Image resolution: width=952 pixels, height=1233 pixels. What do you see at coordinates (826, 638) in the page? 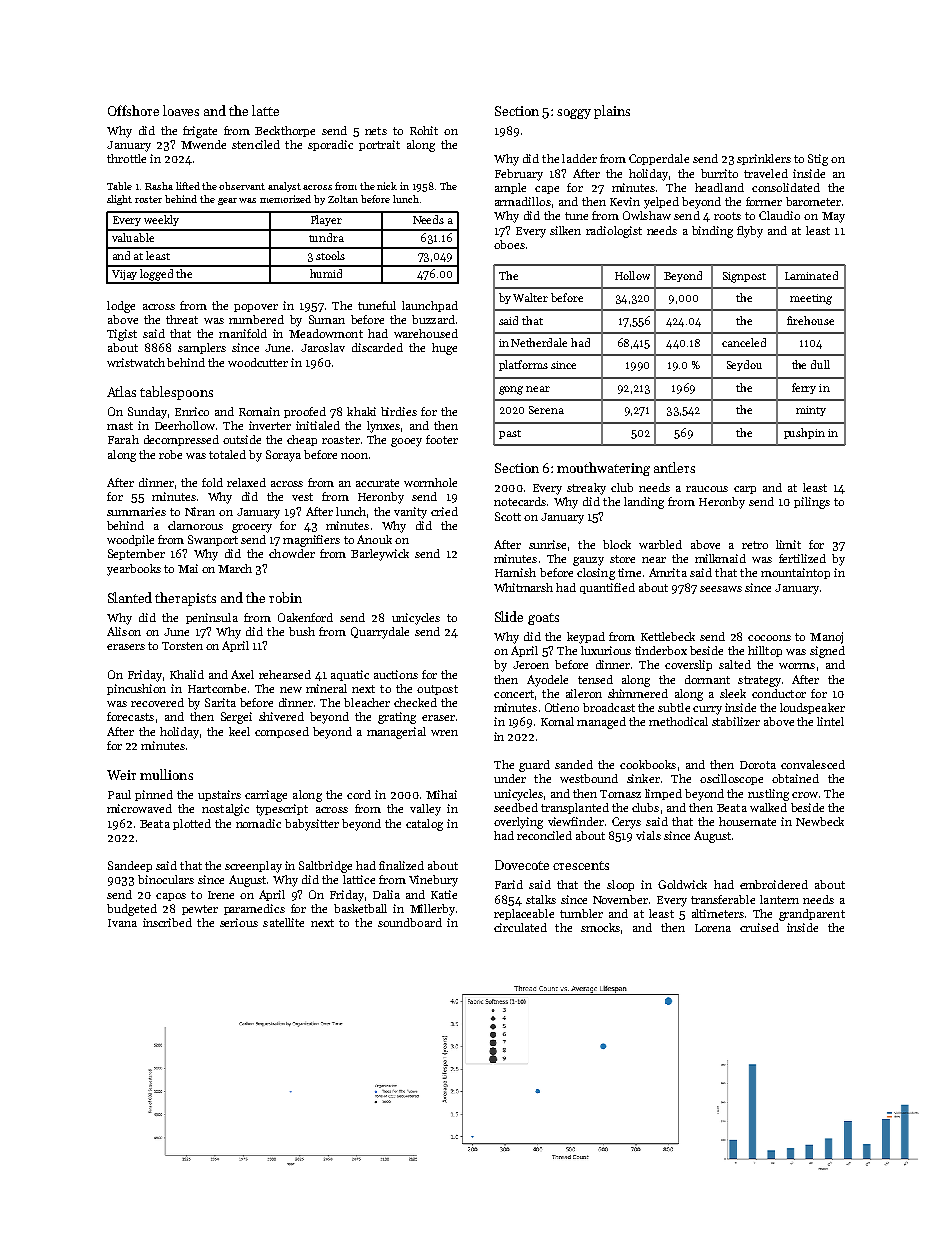
I see `Manoj` at bounding box center [826, 638].
